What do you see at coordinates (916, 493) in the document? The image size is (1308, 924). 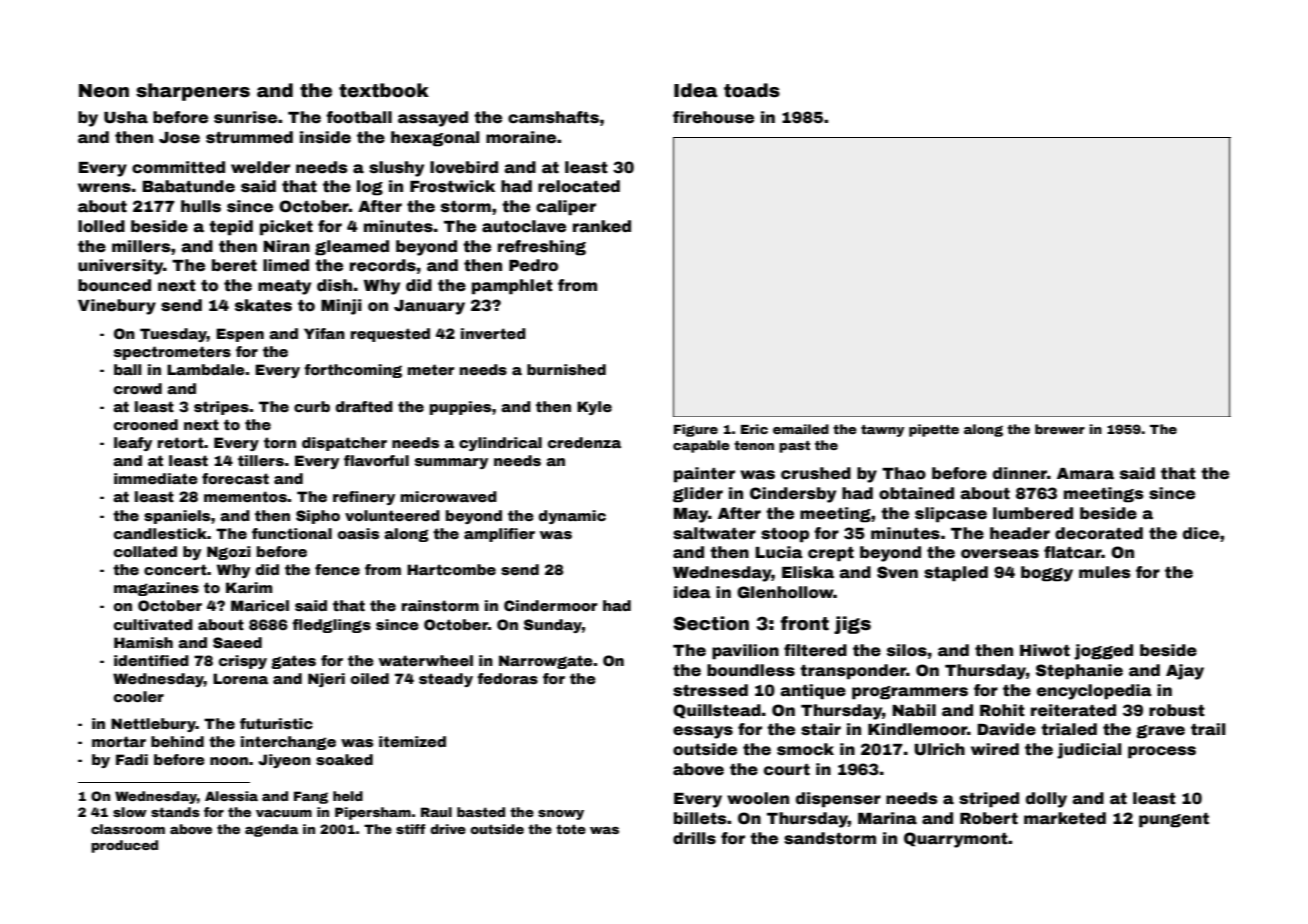 I see `obtained` at bounding box center [916, 493].
